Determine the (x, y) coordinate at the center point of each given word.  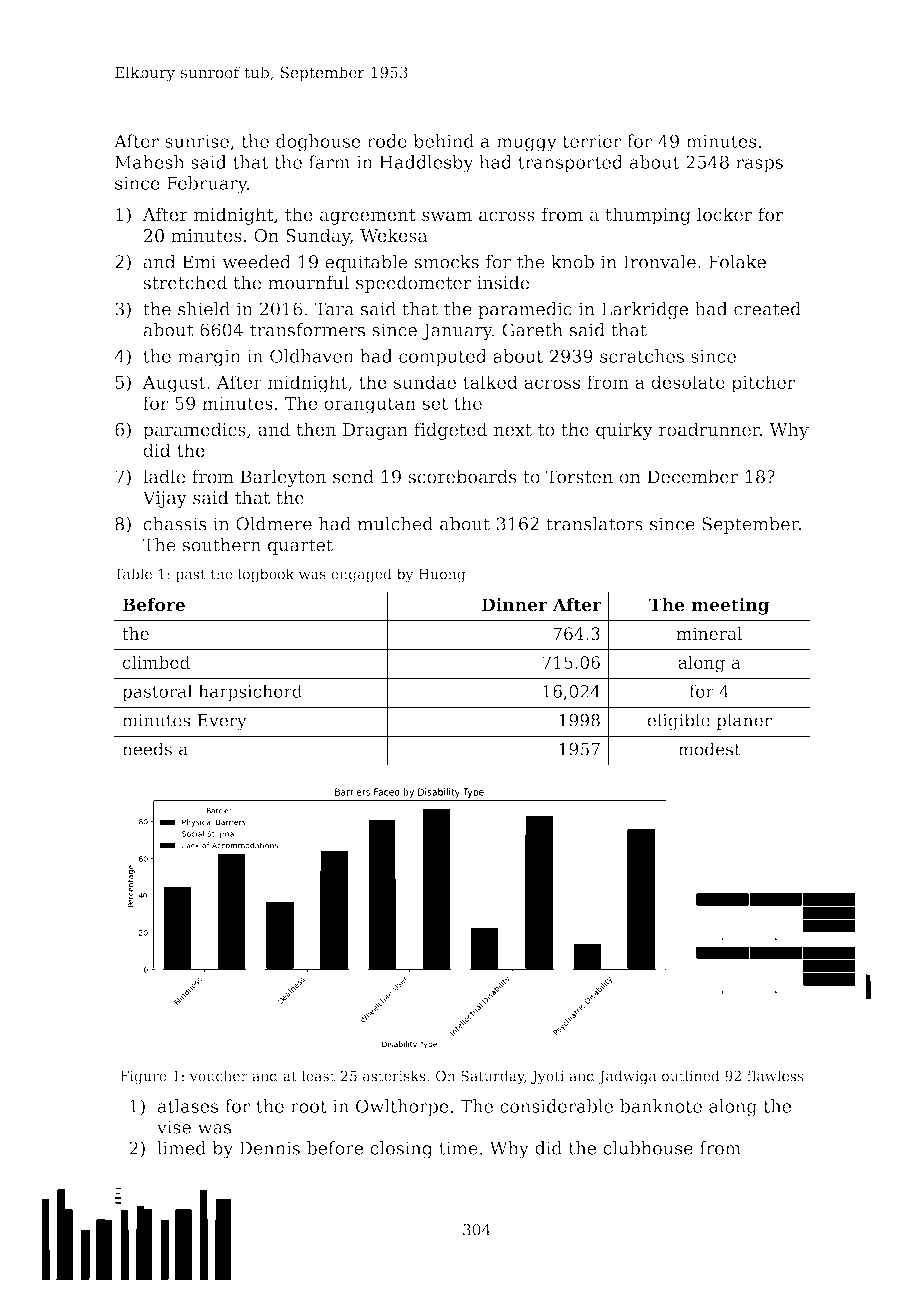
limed (181, 1148)
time (458, 1148)
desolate (688, 382)
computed (443, 358)
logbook (266, 575)
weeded (256, 262)
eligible (678, 722)
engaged (361, 575)
